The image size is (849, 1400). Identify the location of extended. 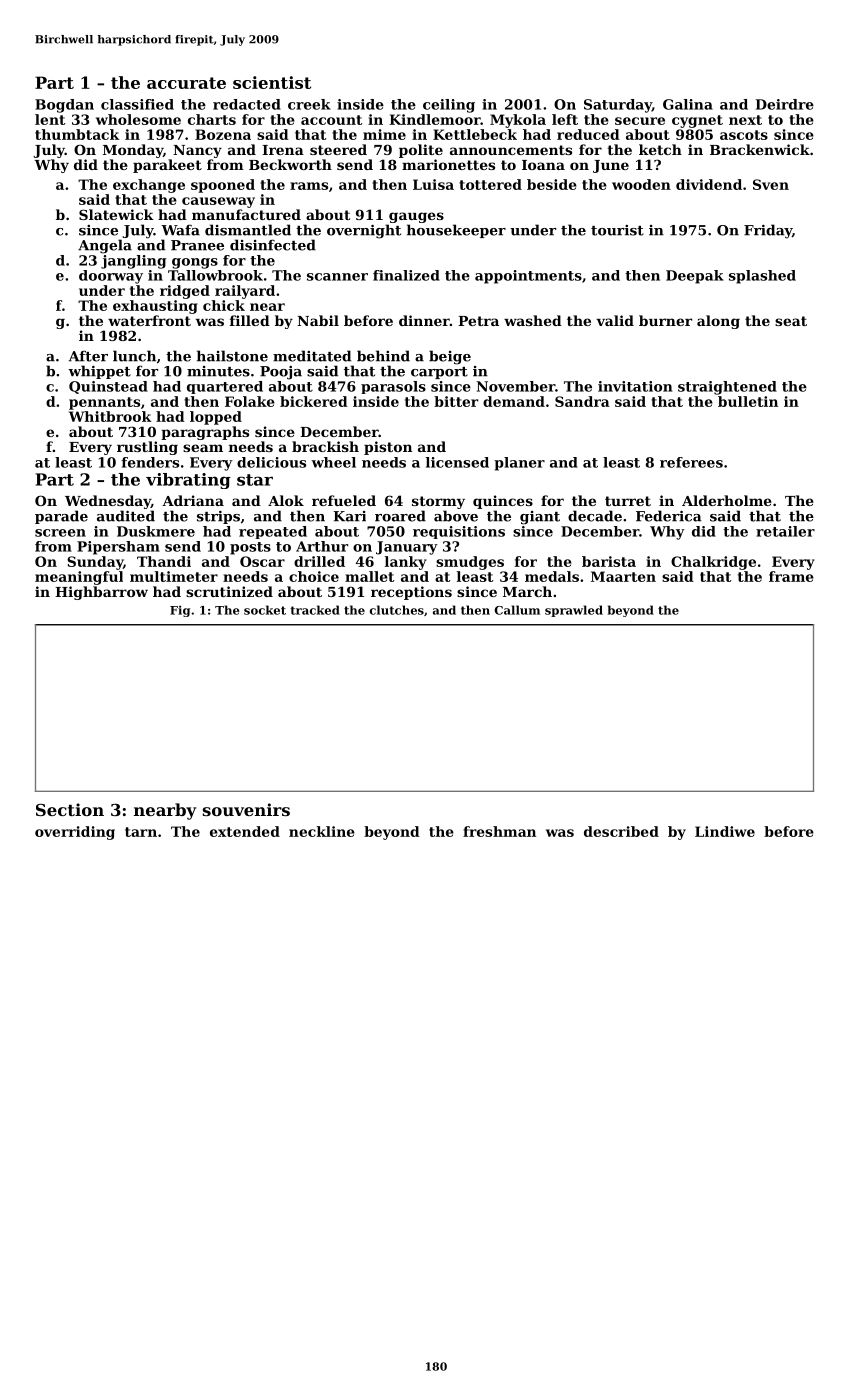
(245, 831).
